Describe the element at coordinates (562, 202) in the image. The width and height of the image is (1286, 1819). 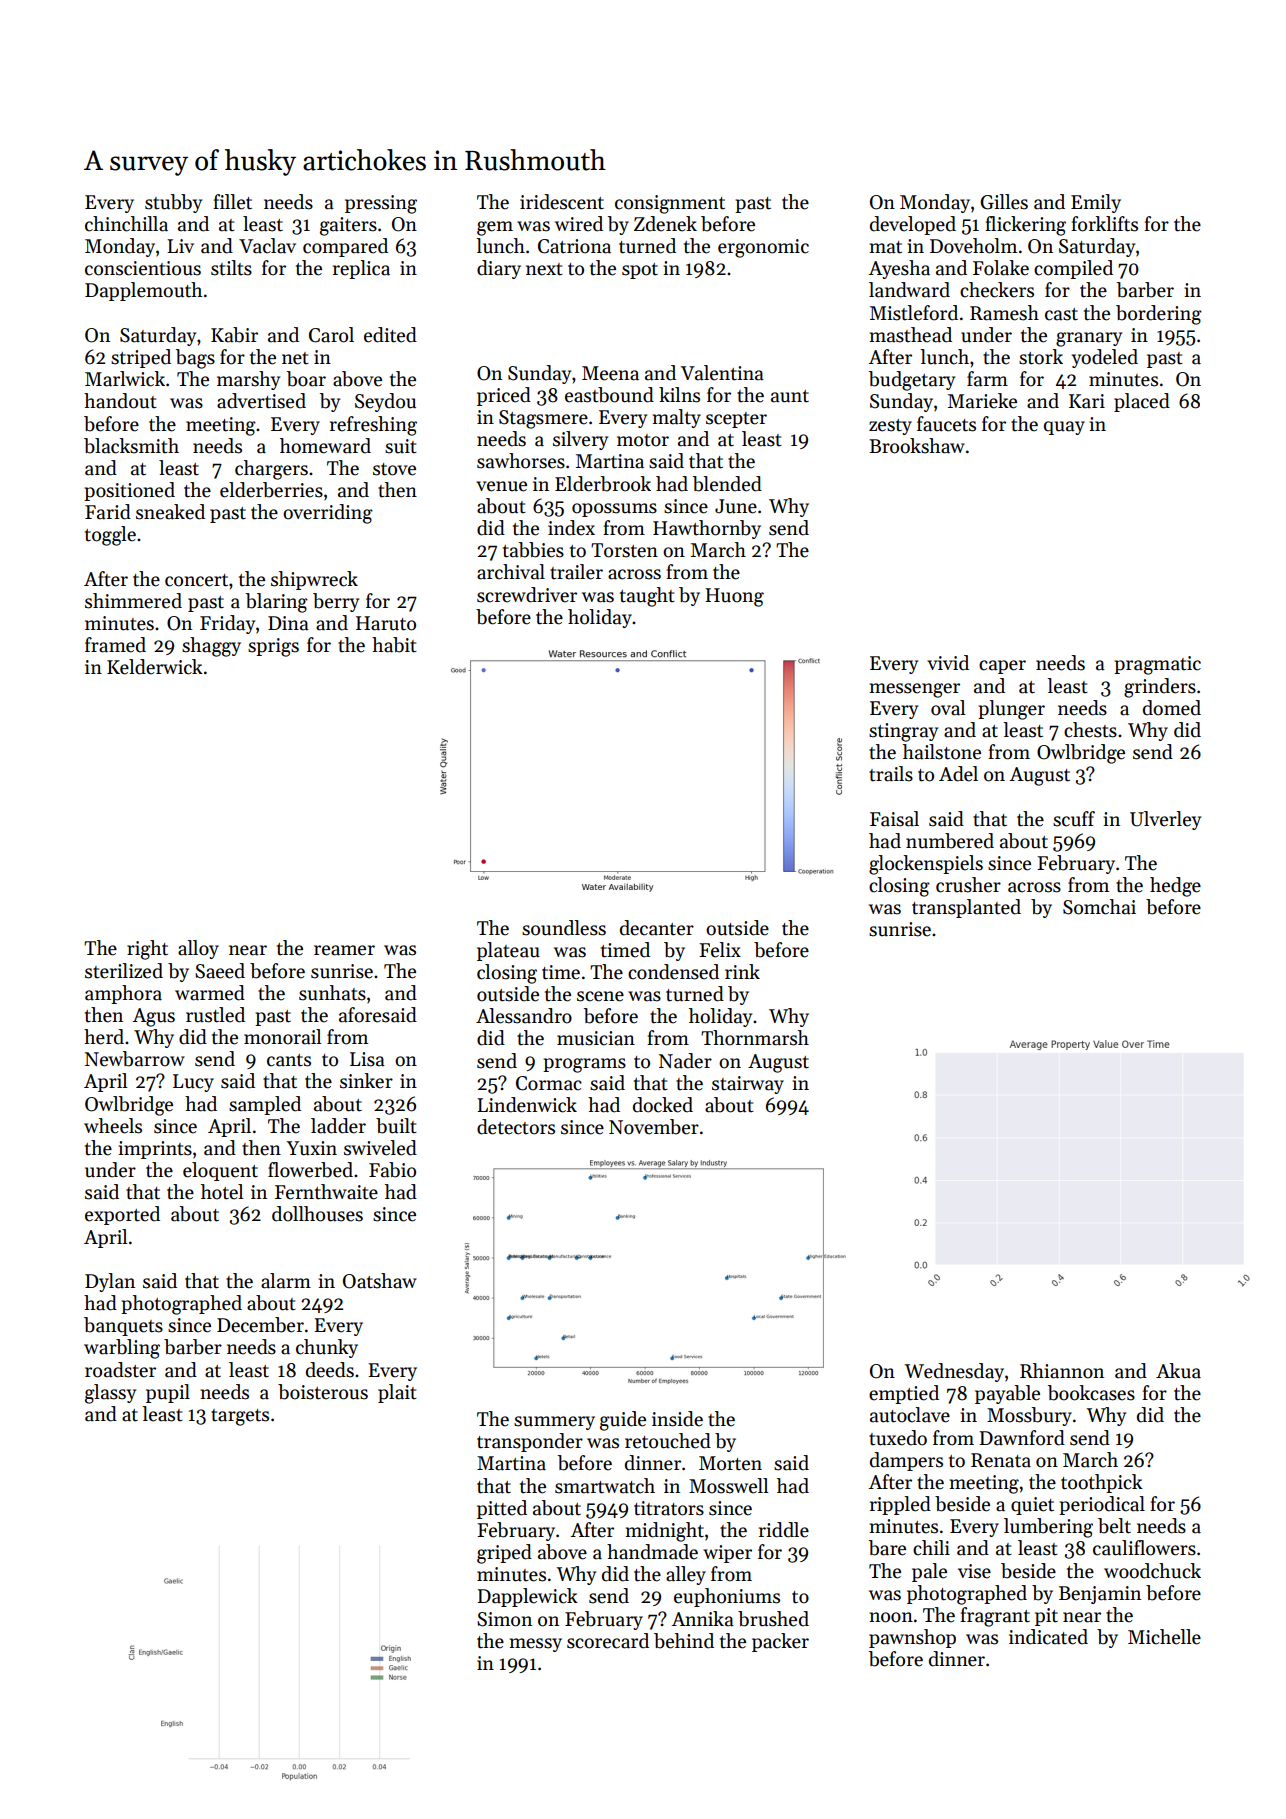
I see `iridescent` at that location.
